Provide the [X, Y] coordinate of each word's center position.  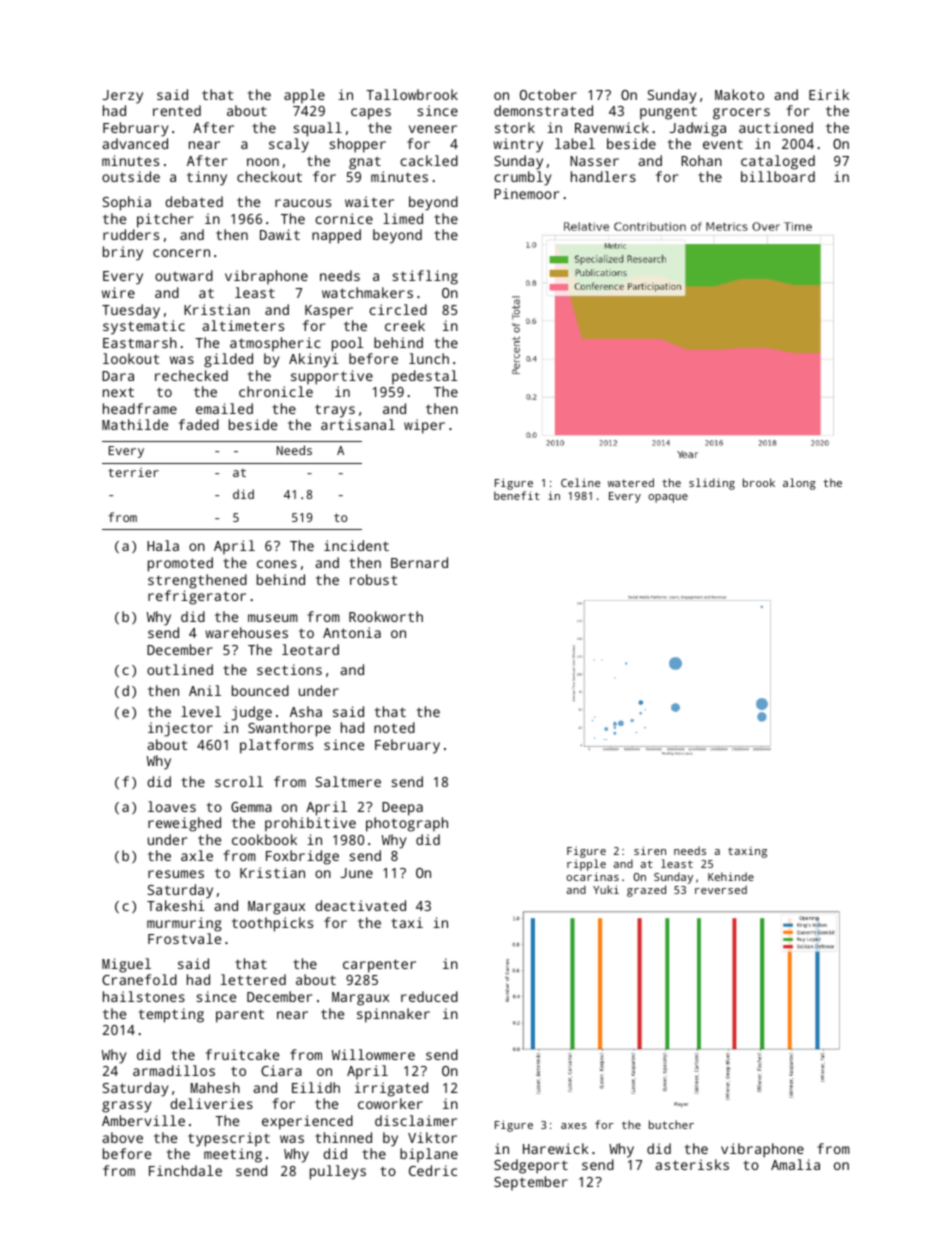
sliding [712, 484]
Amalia [795, 1164]
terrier [133, 472]
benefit [517, 495]
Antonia [352, 632]
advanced [135, 143]
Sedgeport [531, 1166]
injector [180, 729]
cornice [344, 218]
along [799, 484]
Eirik [829, 94]
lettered [253, 979]
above [123, 1137]
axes [574, 1126]
